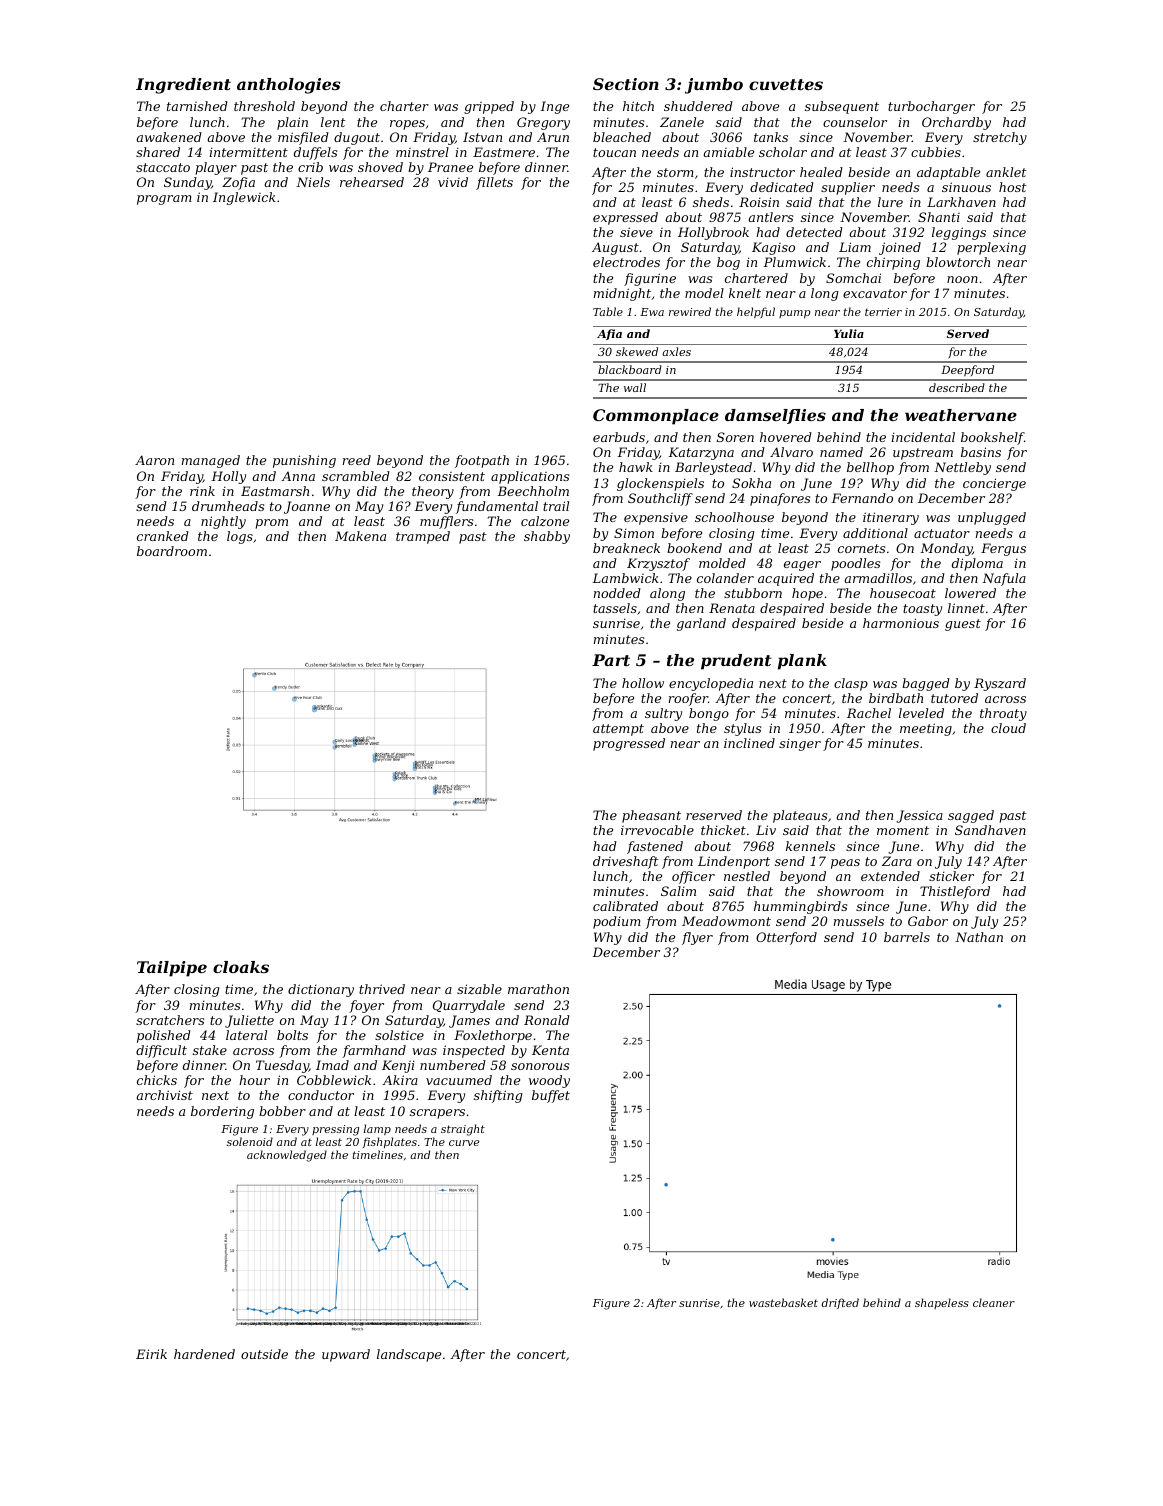 The width and height of the screenshot is (1163, 1506). Describe the element at coordinates (786, 84) in the screenshot. I see `cuvettes` at that location.
